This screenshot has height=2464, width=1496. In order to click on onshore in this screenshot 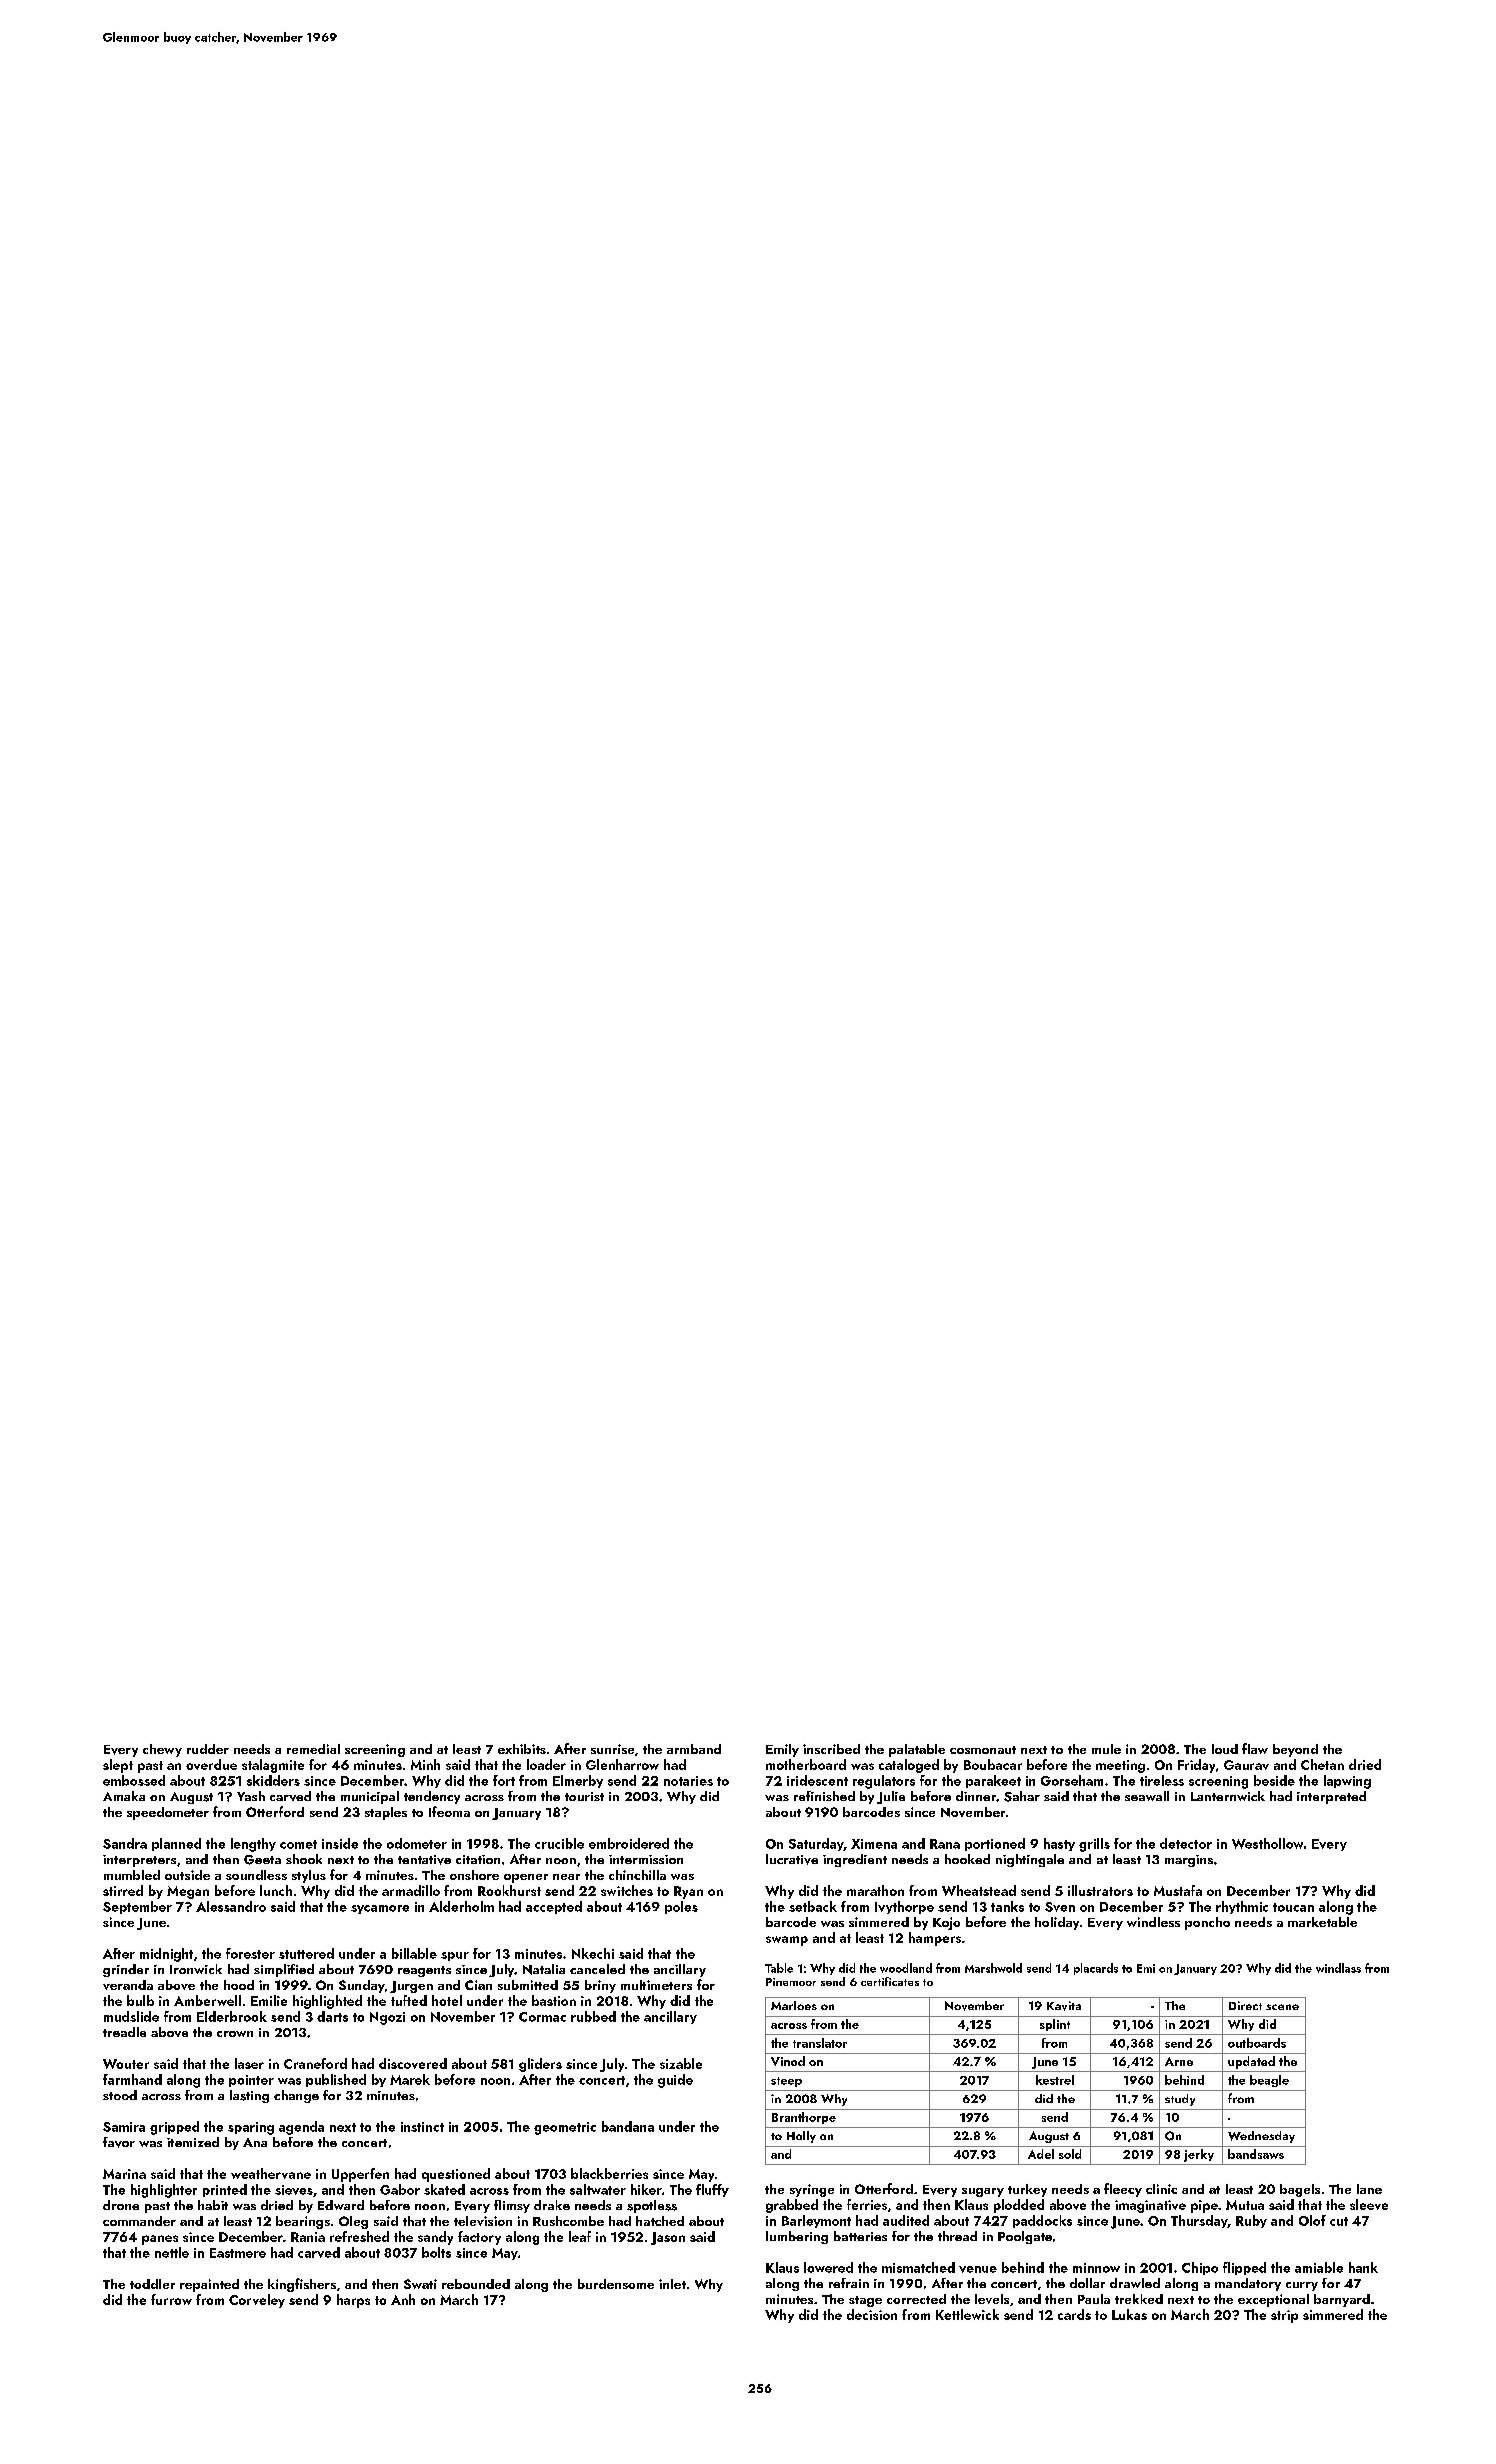, I will do `click(474, 1875)`.
